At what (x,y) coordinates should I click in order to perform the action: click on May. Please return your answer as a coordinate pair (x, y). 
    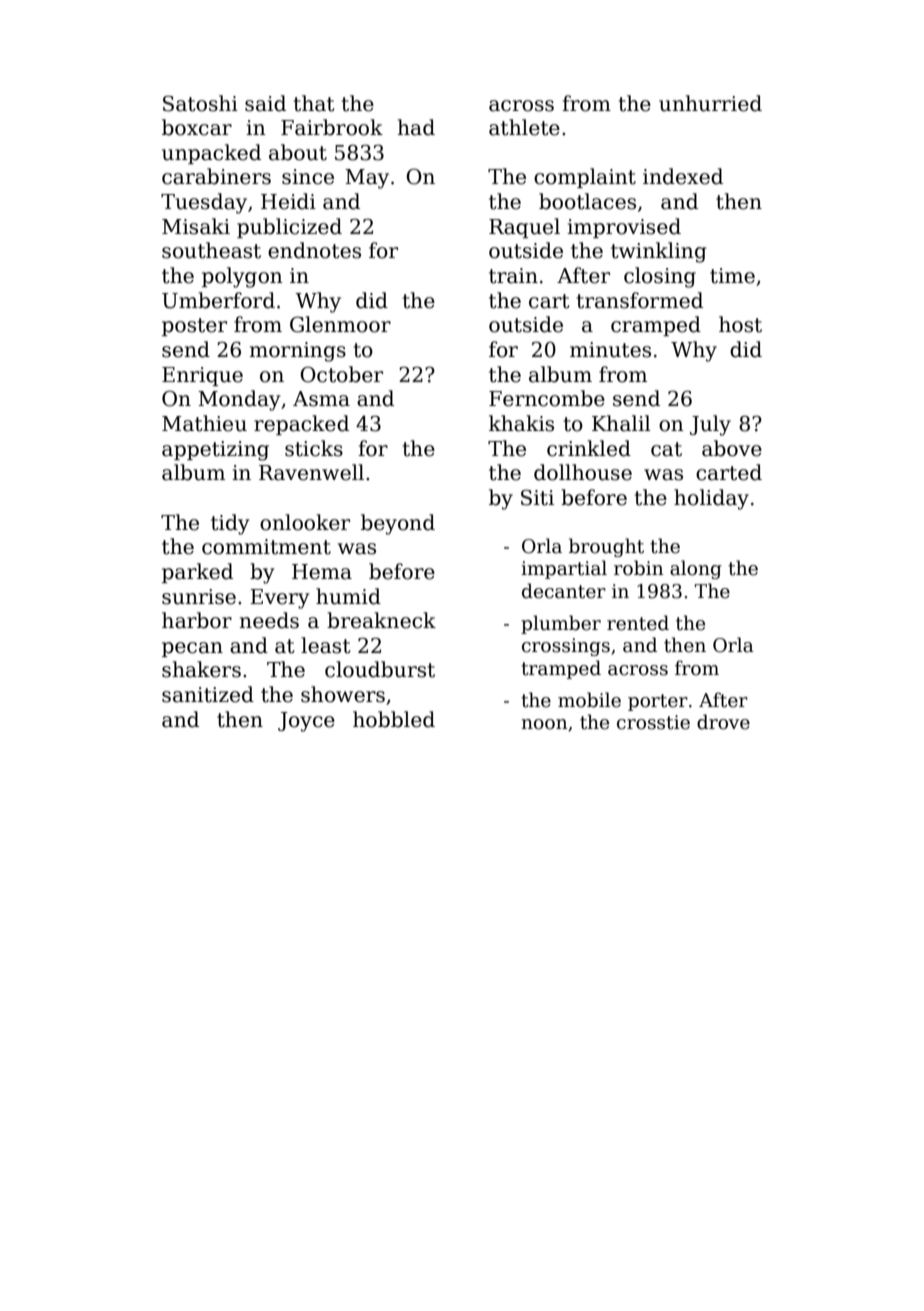
    Looking at the image, I should click on (367, 179).
